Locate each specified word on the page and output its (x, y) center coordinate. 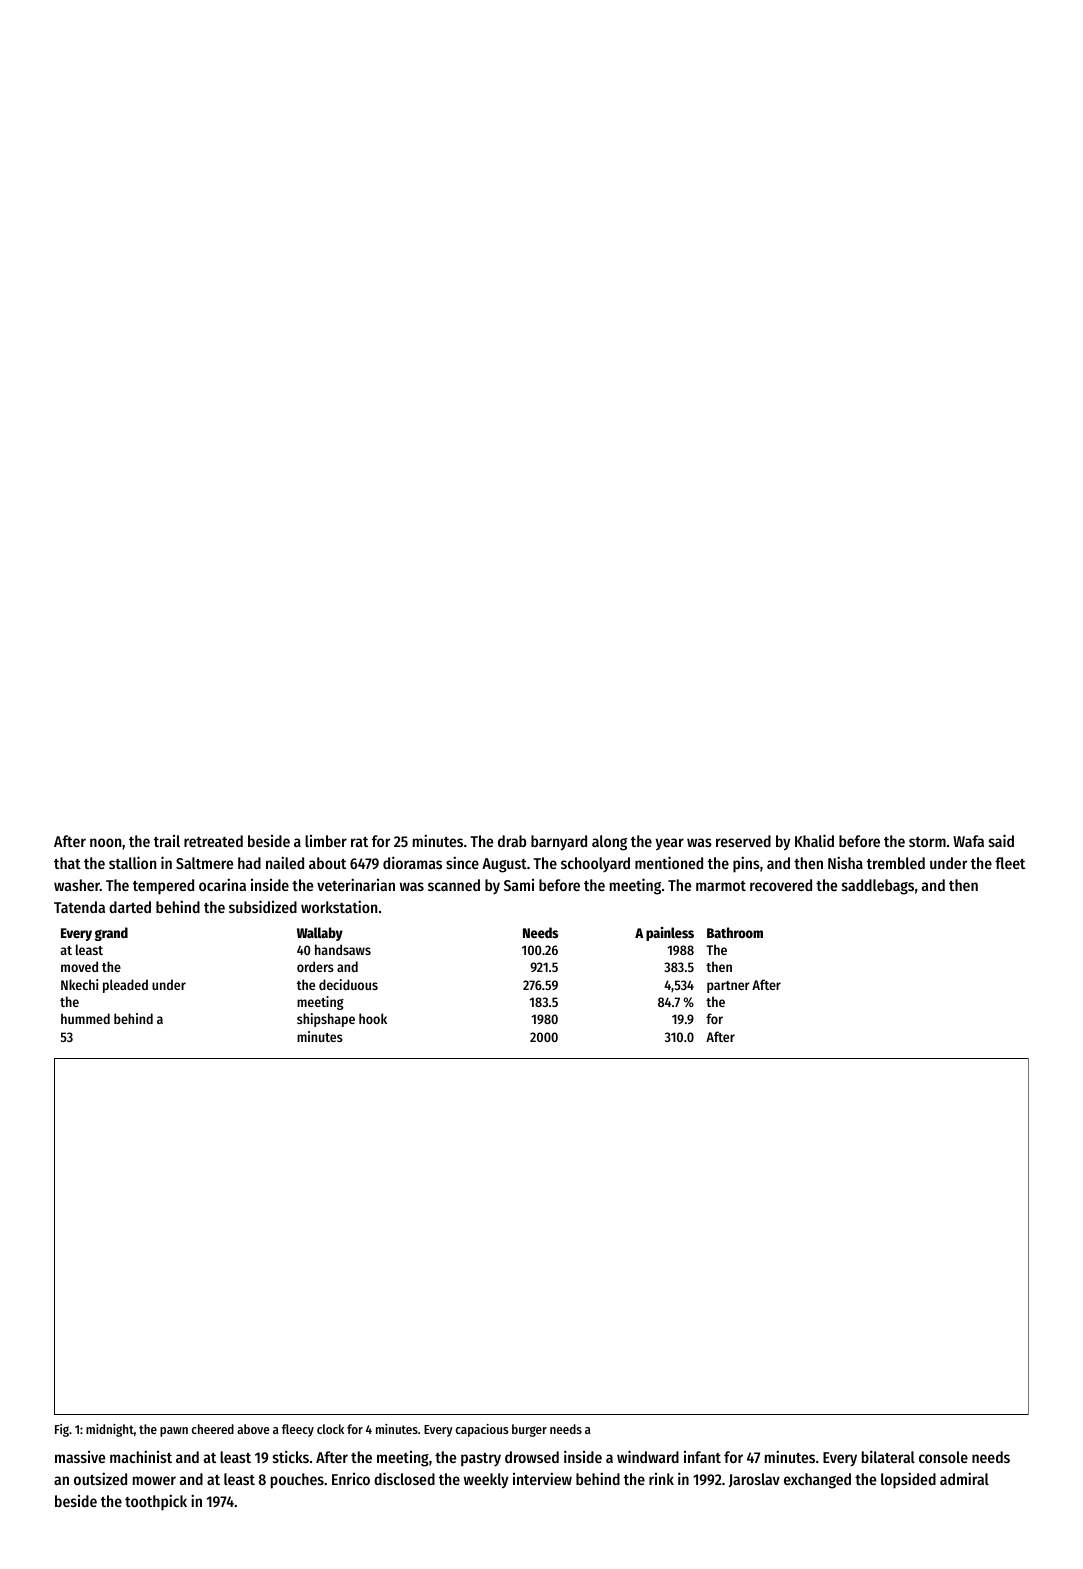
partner (728, 987)
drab (512, 841)
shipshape (326, 1020)
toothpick (156, 1502)
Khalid (814, 840)
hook (373, 1018)
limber (326, 841)
